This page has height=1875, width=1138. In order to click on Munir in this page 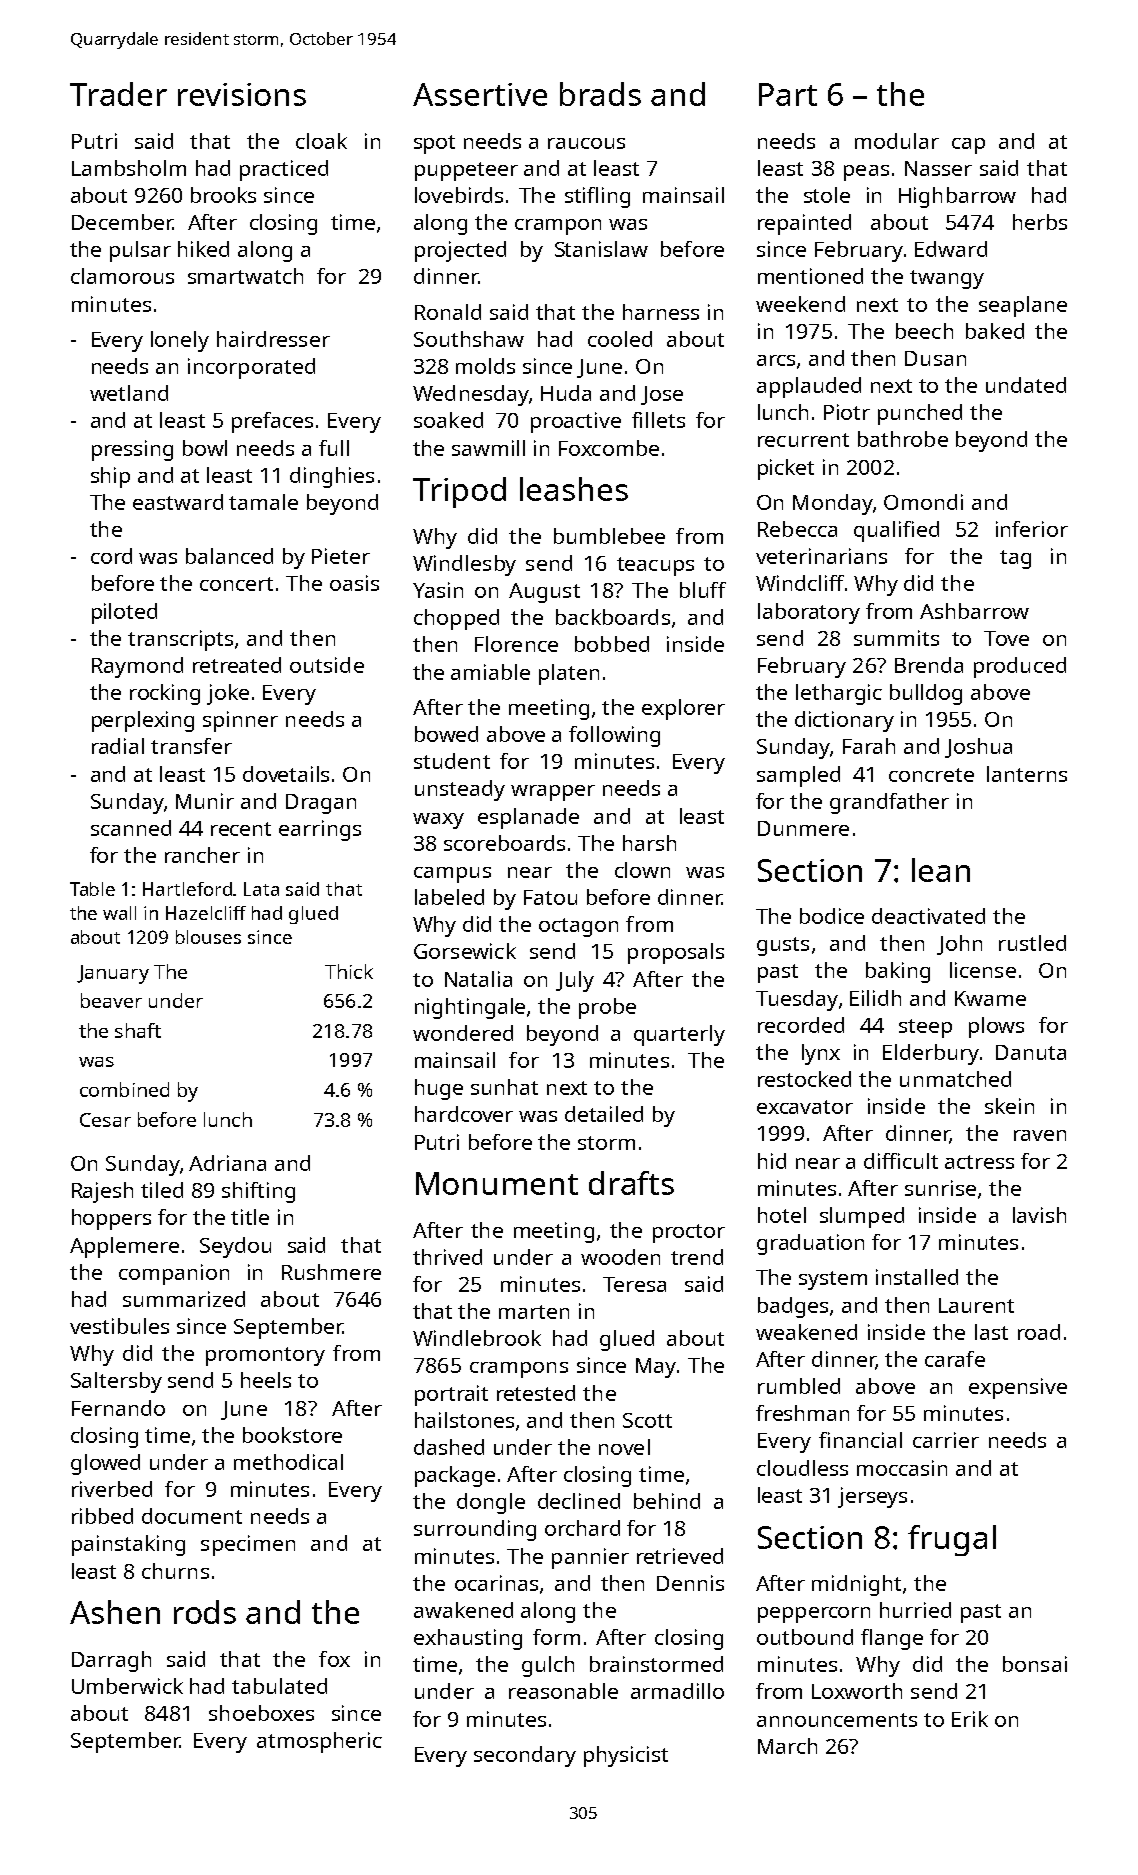, I will do `click(205, 801)`.
